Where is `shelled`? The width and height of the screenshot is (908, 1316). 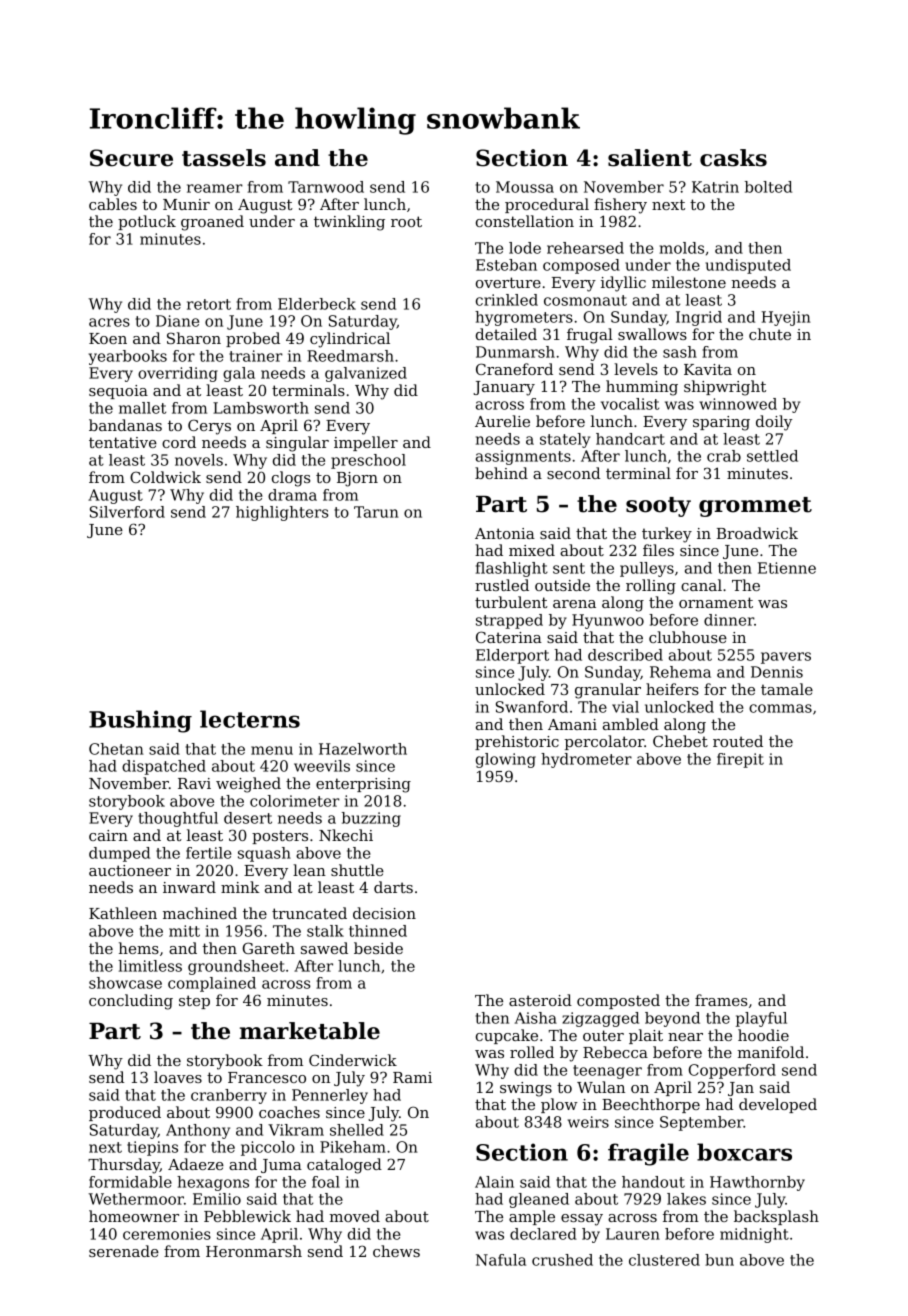
shelled is located at coordinates (357, 1130).
